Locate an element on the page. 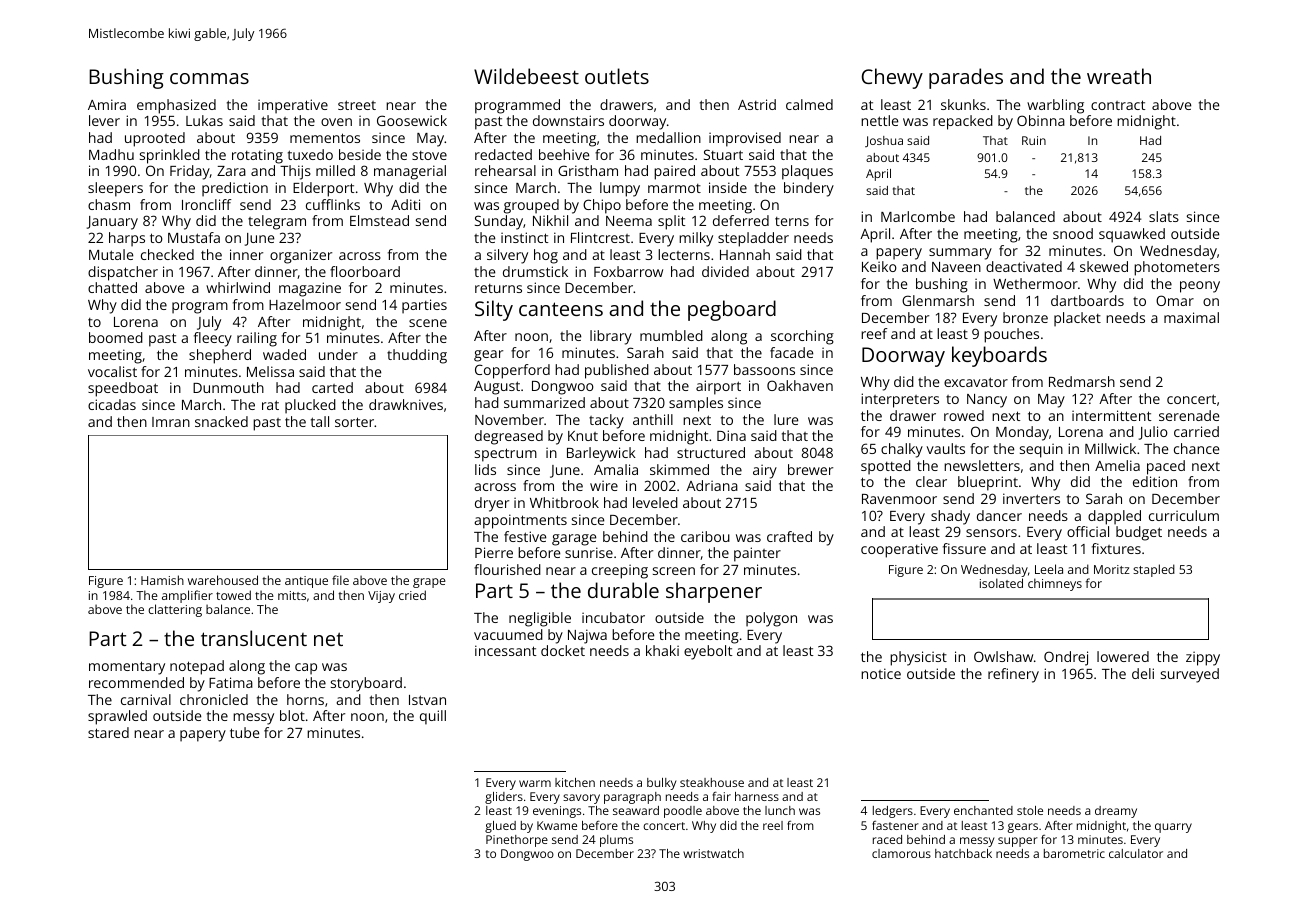  cooperative is located at coordinates (899, 550).
